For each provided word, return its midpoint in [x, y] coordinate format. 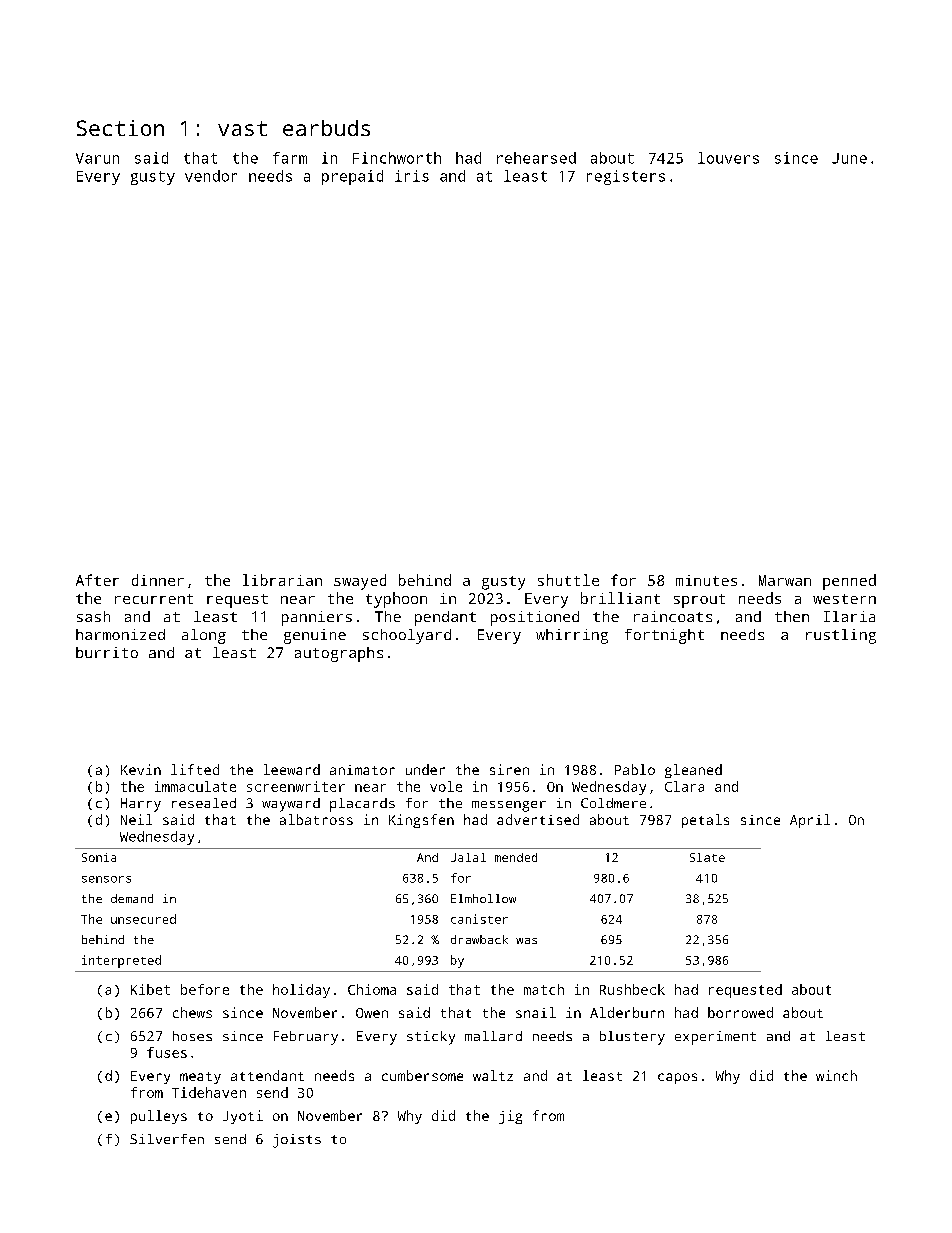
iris [412, 176]
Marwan [785, 580]
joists [297, 1141]
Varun [97, 158]
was [526, 941]
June [849, 158]
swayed [360, 582]
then [792, 616]
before [205, 989]
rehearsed [536, 158]
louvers [728, 158]
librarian [282, 580]
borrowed [740, 1012]
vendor [211, 176]
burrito [107, 652]
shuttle [568, 580]
